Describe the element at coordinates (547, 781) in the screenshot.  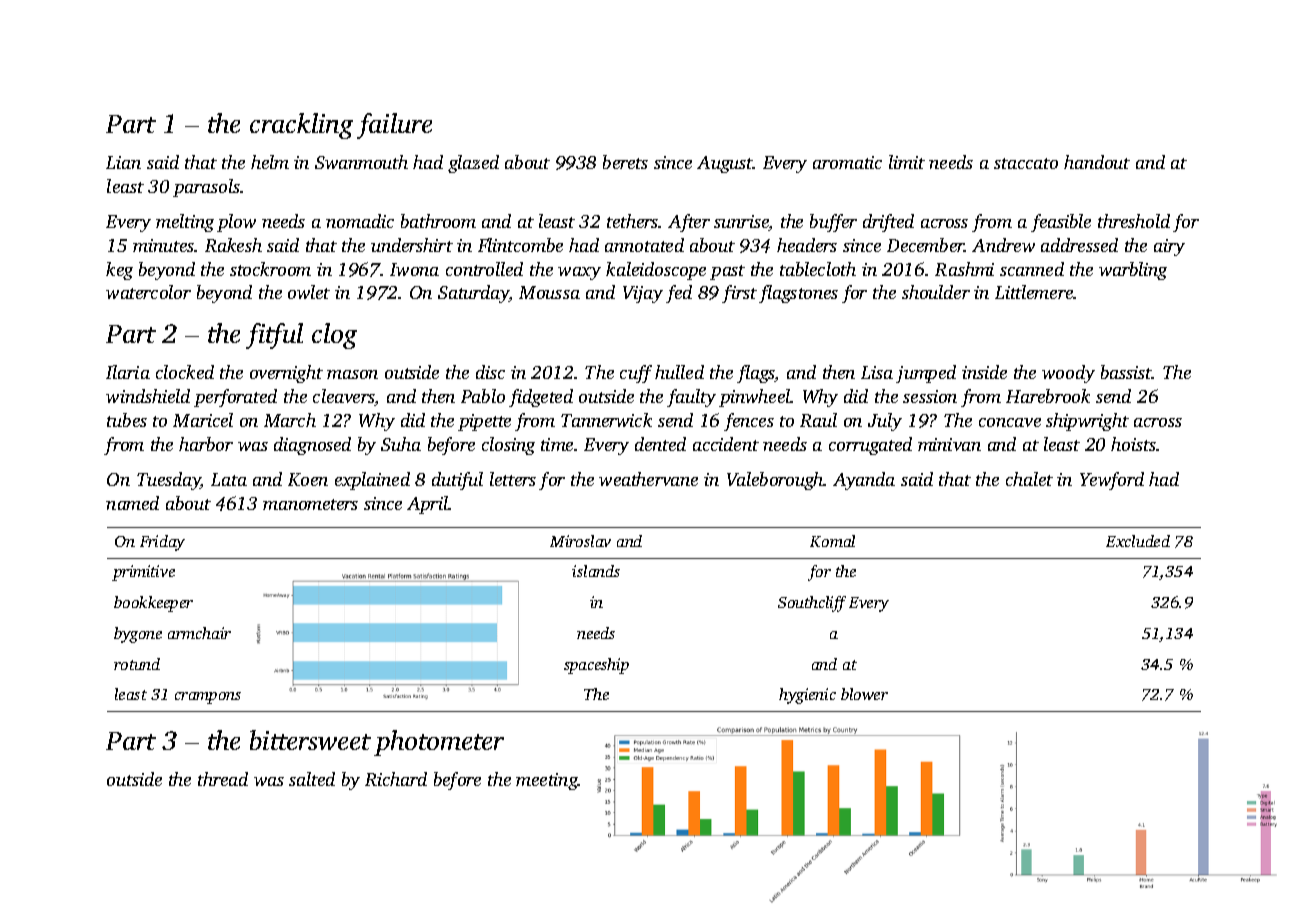
I see `meeting` at that location.
